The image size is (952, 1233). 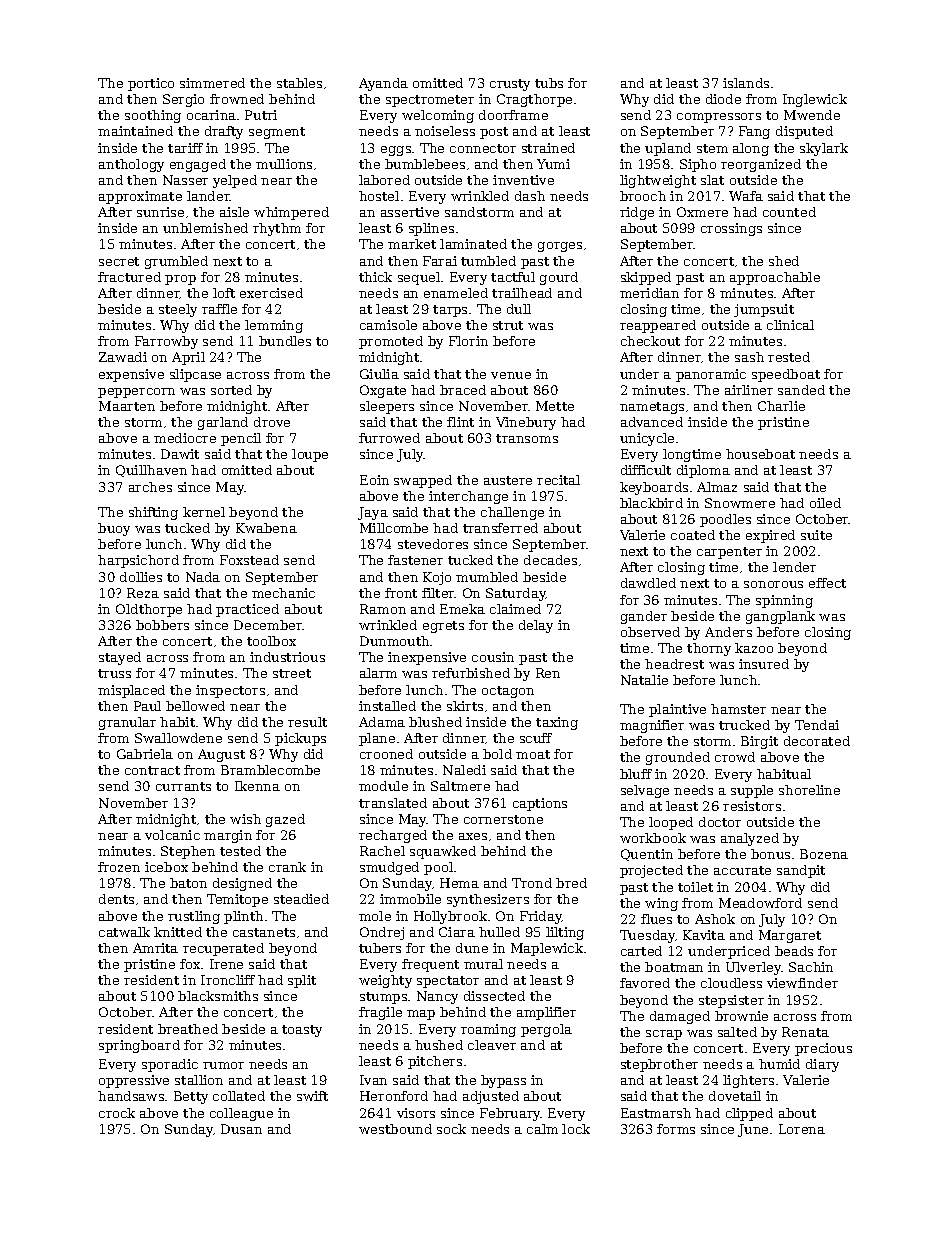 What do you see at coordinates (677, 710) in the page?
I see `plaintive` at bounding box center [677, 710].
